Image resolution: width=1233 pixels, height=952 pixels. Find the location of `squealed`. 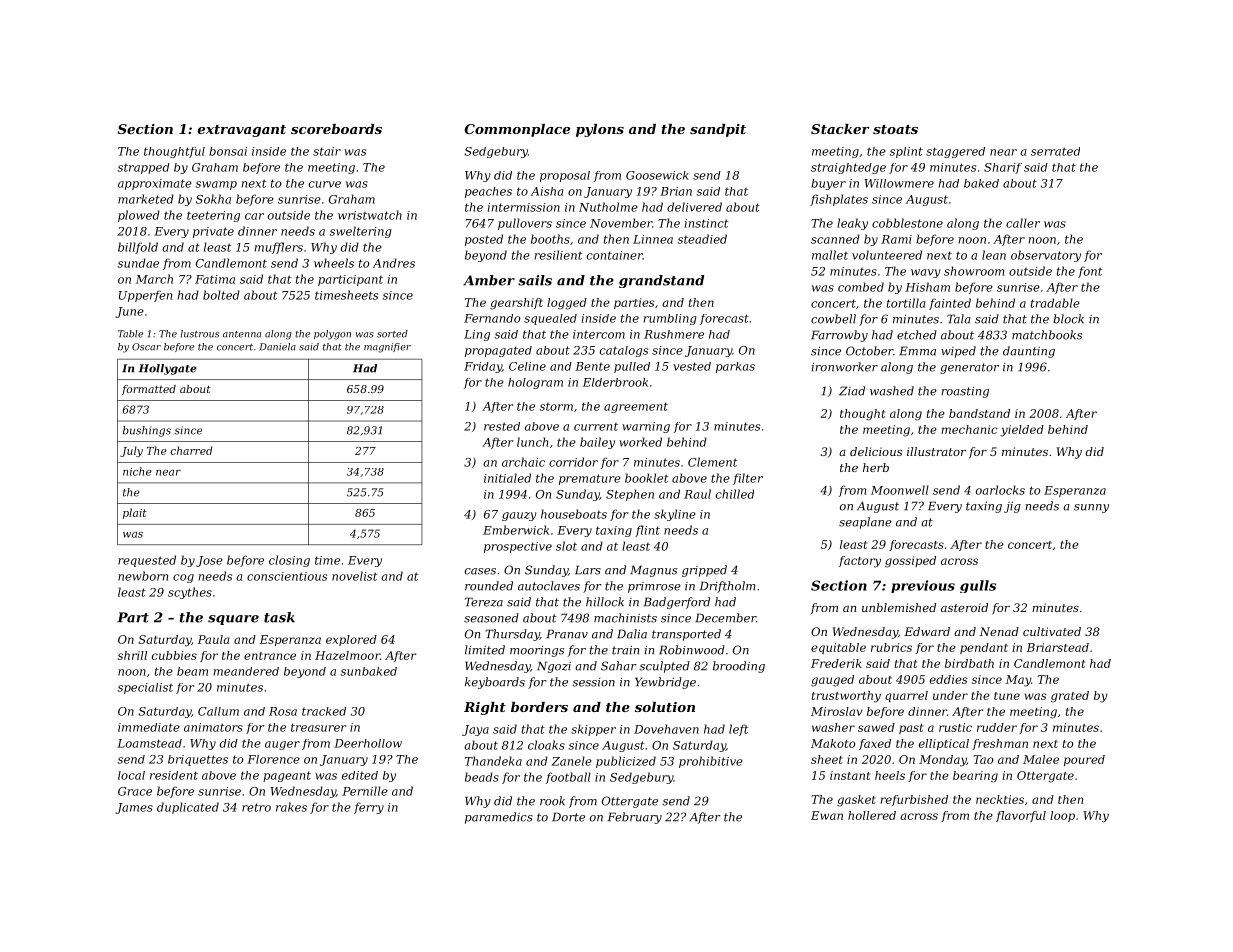

squealed is located at coordinates (550, 319).
